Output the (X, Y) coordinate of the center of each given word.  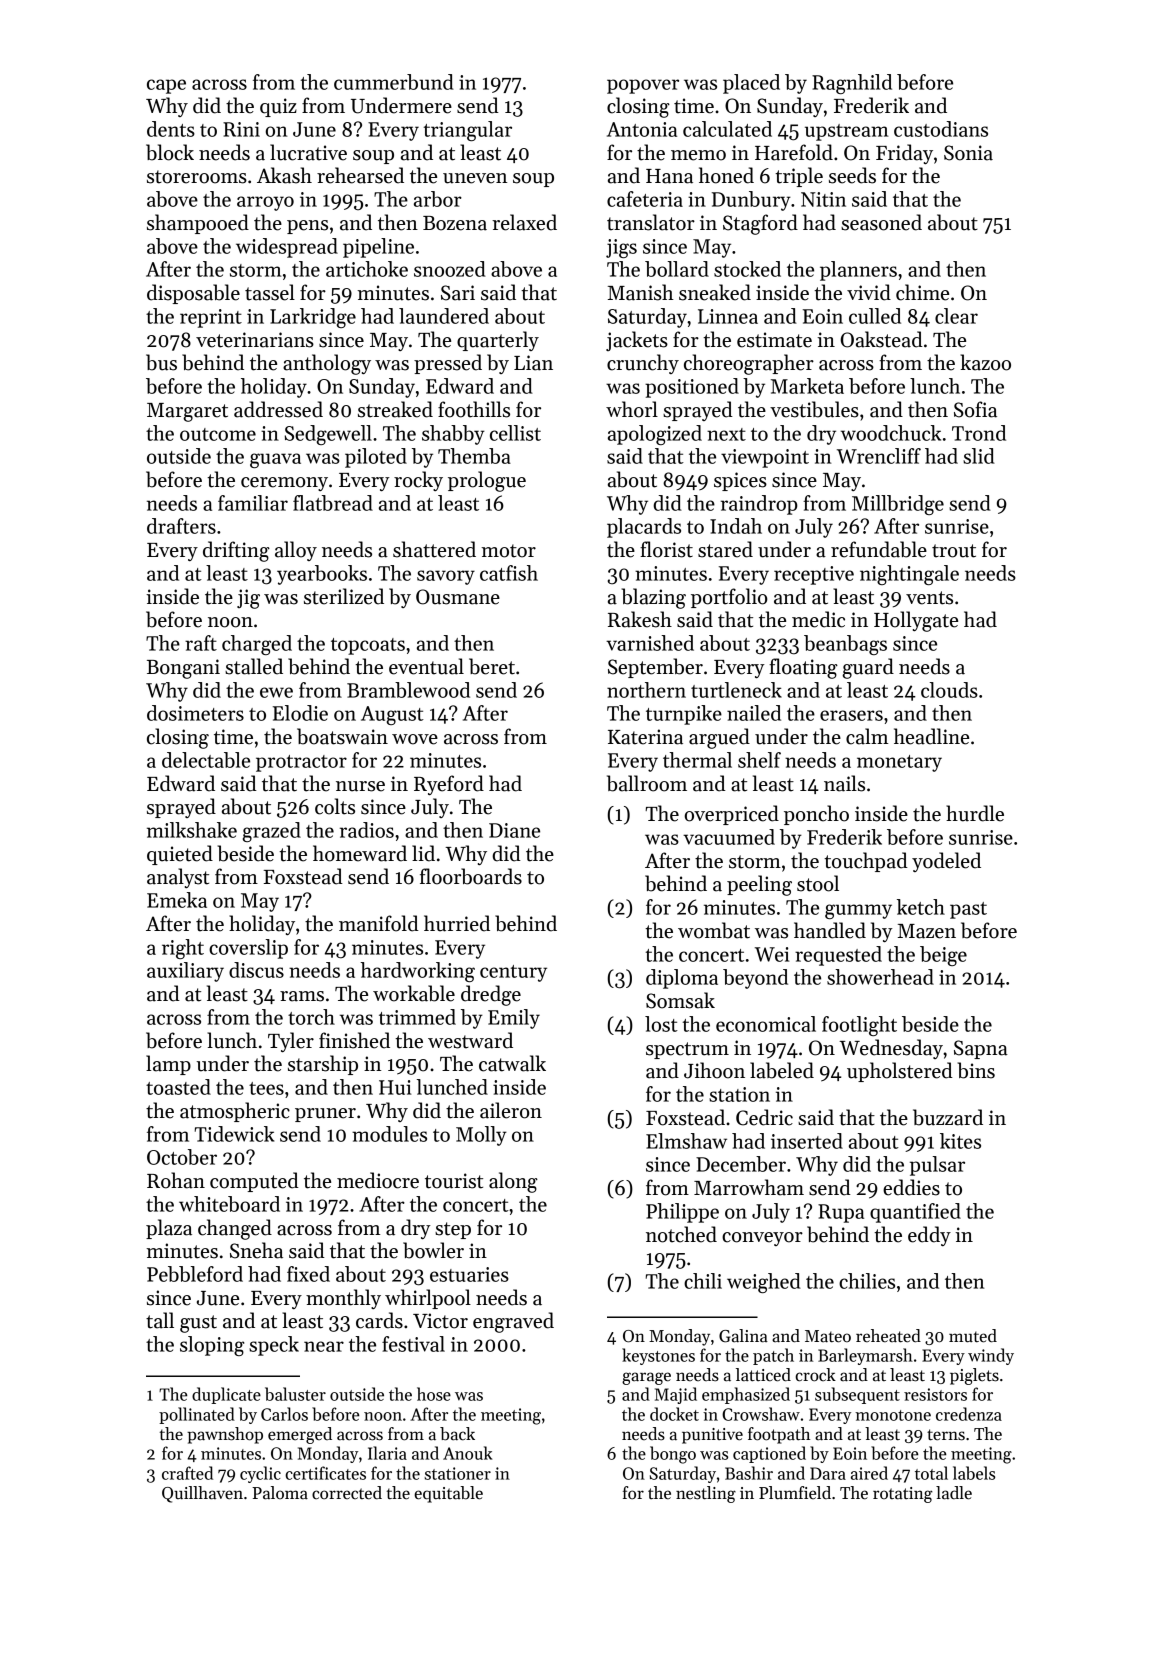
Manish (641, 292)
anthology (327, 364)
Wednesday (891, 1049)
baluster (295, 1394)
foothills (474, 409)
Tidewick (234, 1134)
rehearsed (360, 175)
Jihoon (714, 1070)
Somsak (680, 1000)
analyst (178, 878)
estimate (774, 340)
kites (960, 1141)
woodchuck (891, 433)
